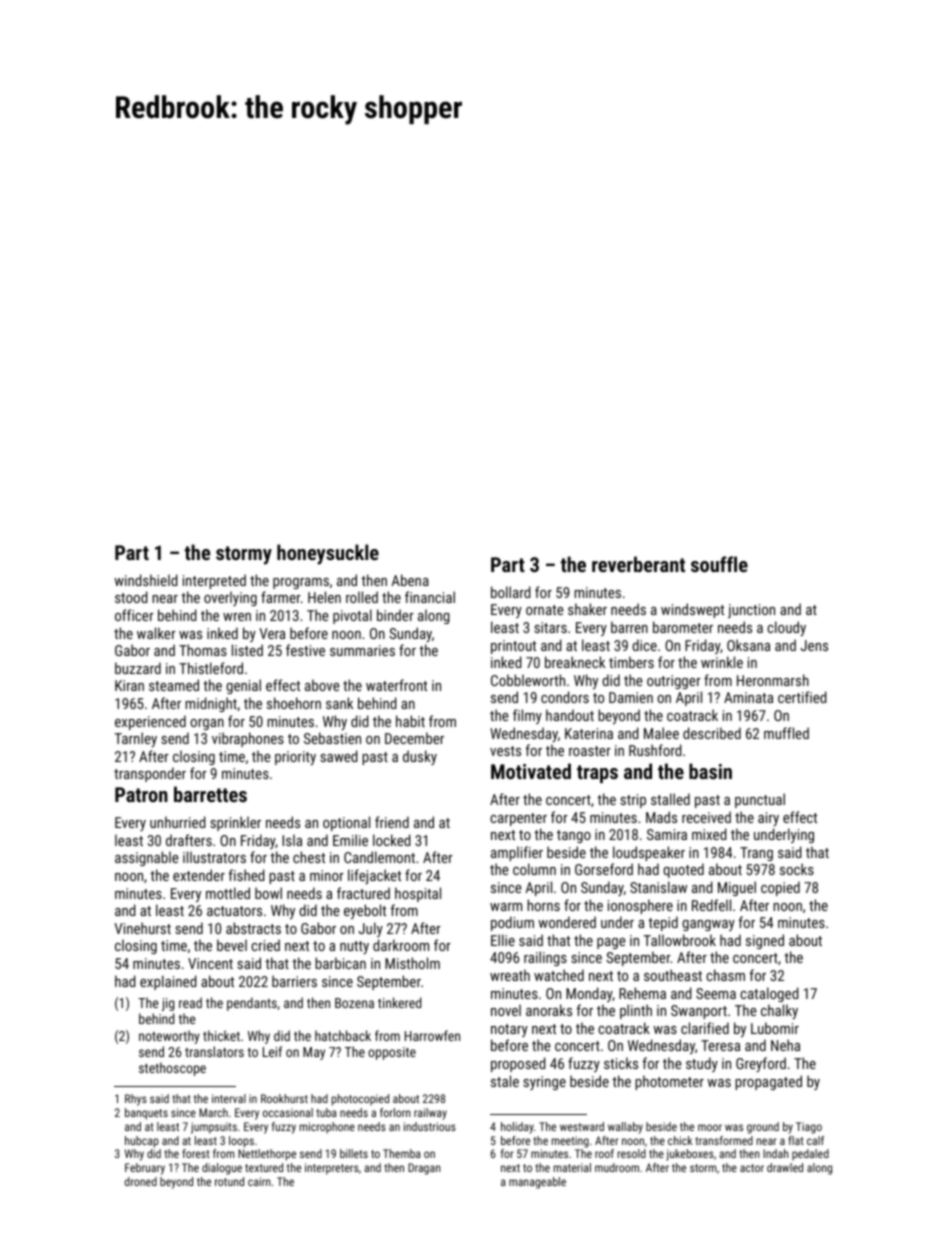 The image size is (952, 1233). Describe the element at coordinates (129, 685) in the screenshot. I see `Kiran` at that location.
